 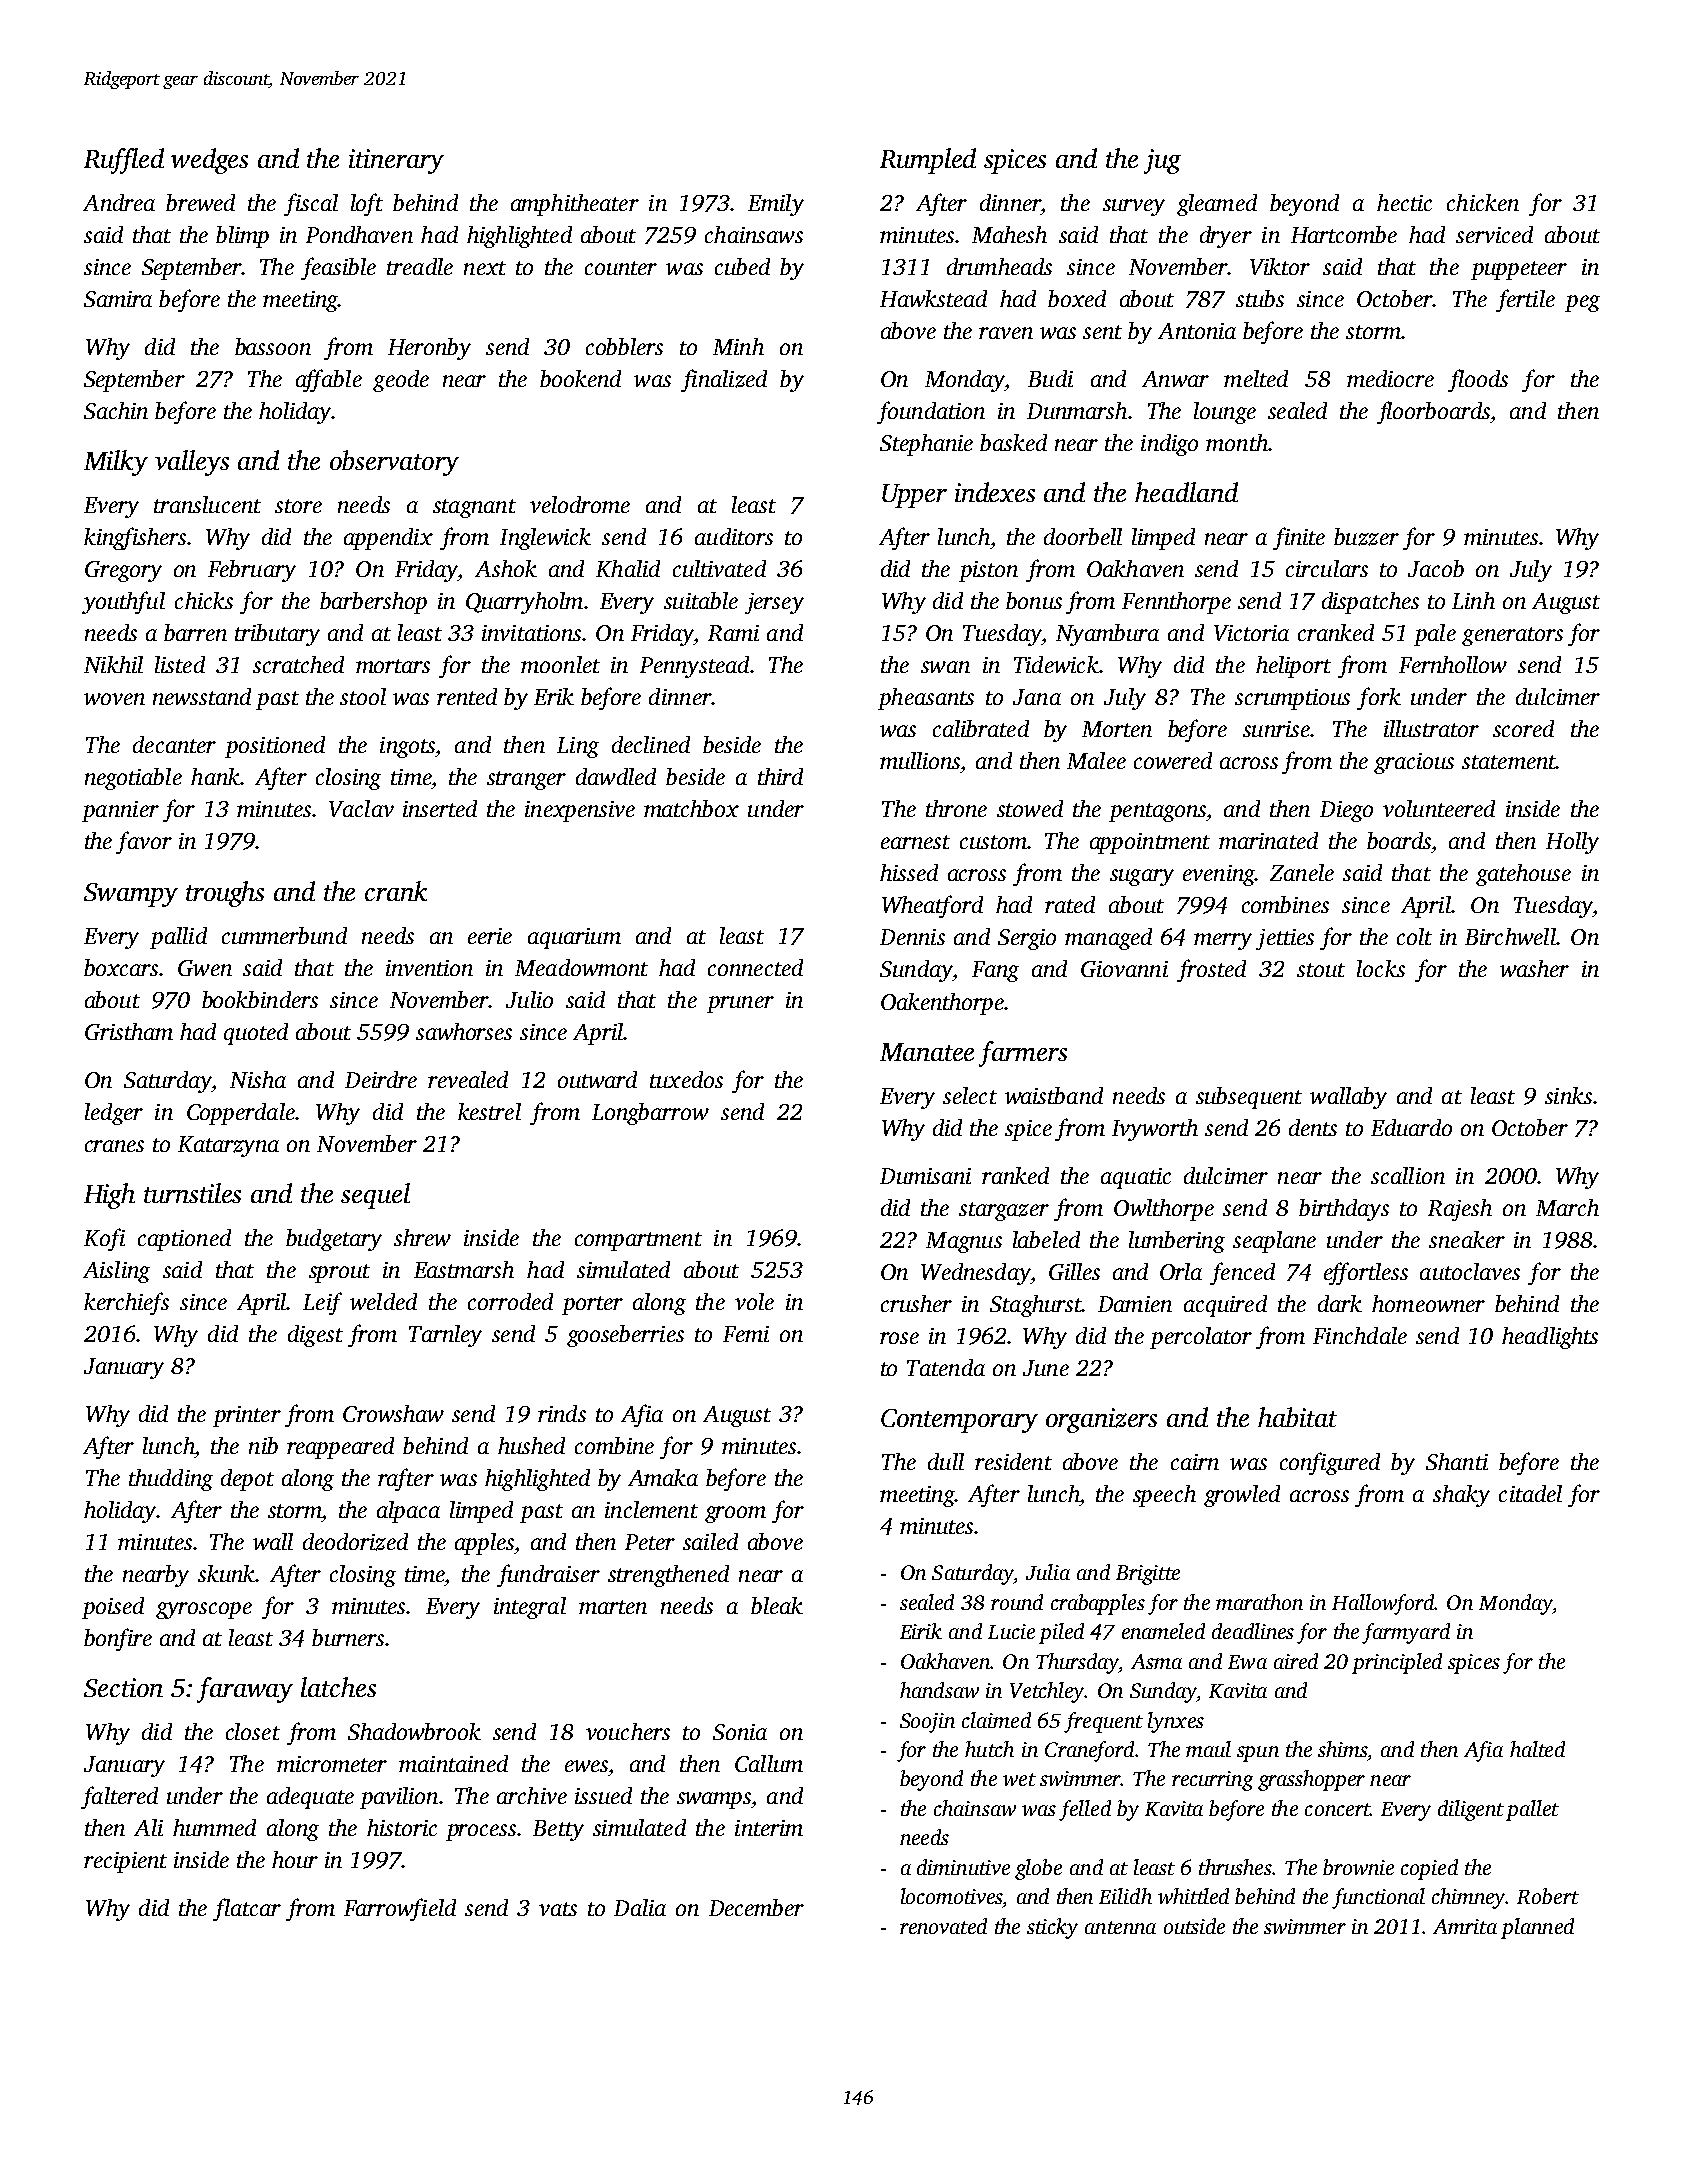 What do you see at coordinates (195, 632) in the screenshot?
I see `barren` at bounding box center [195, 632].
